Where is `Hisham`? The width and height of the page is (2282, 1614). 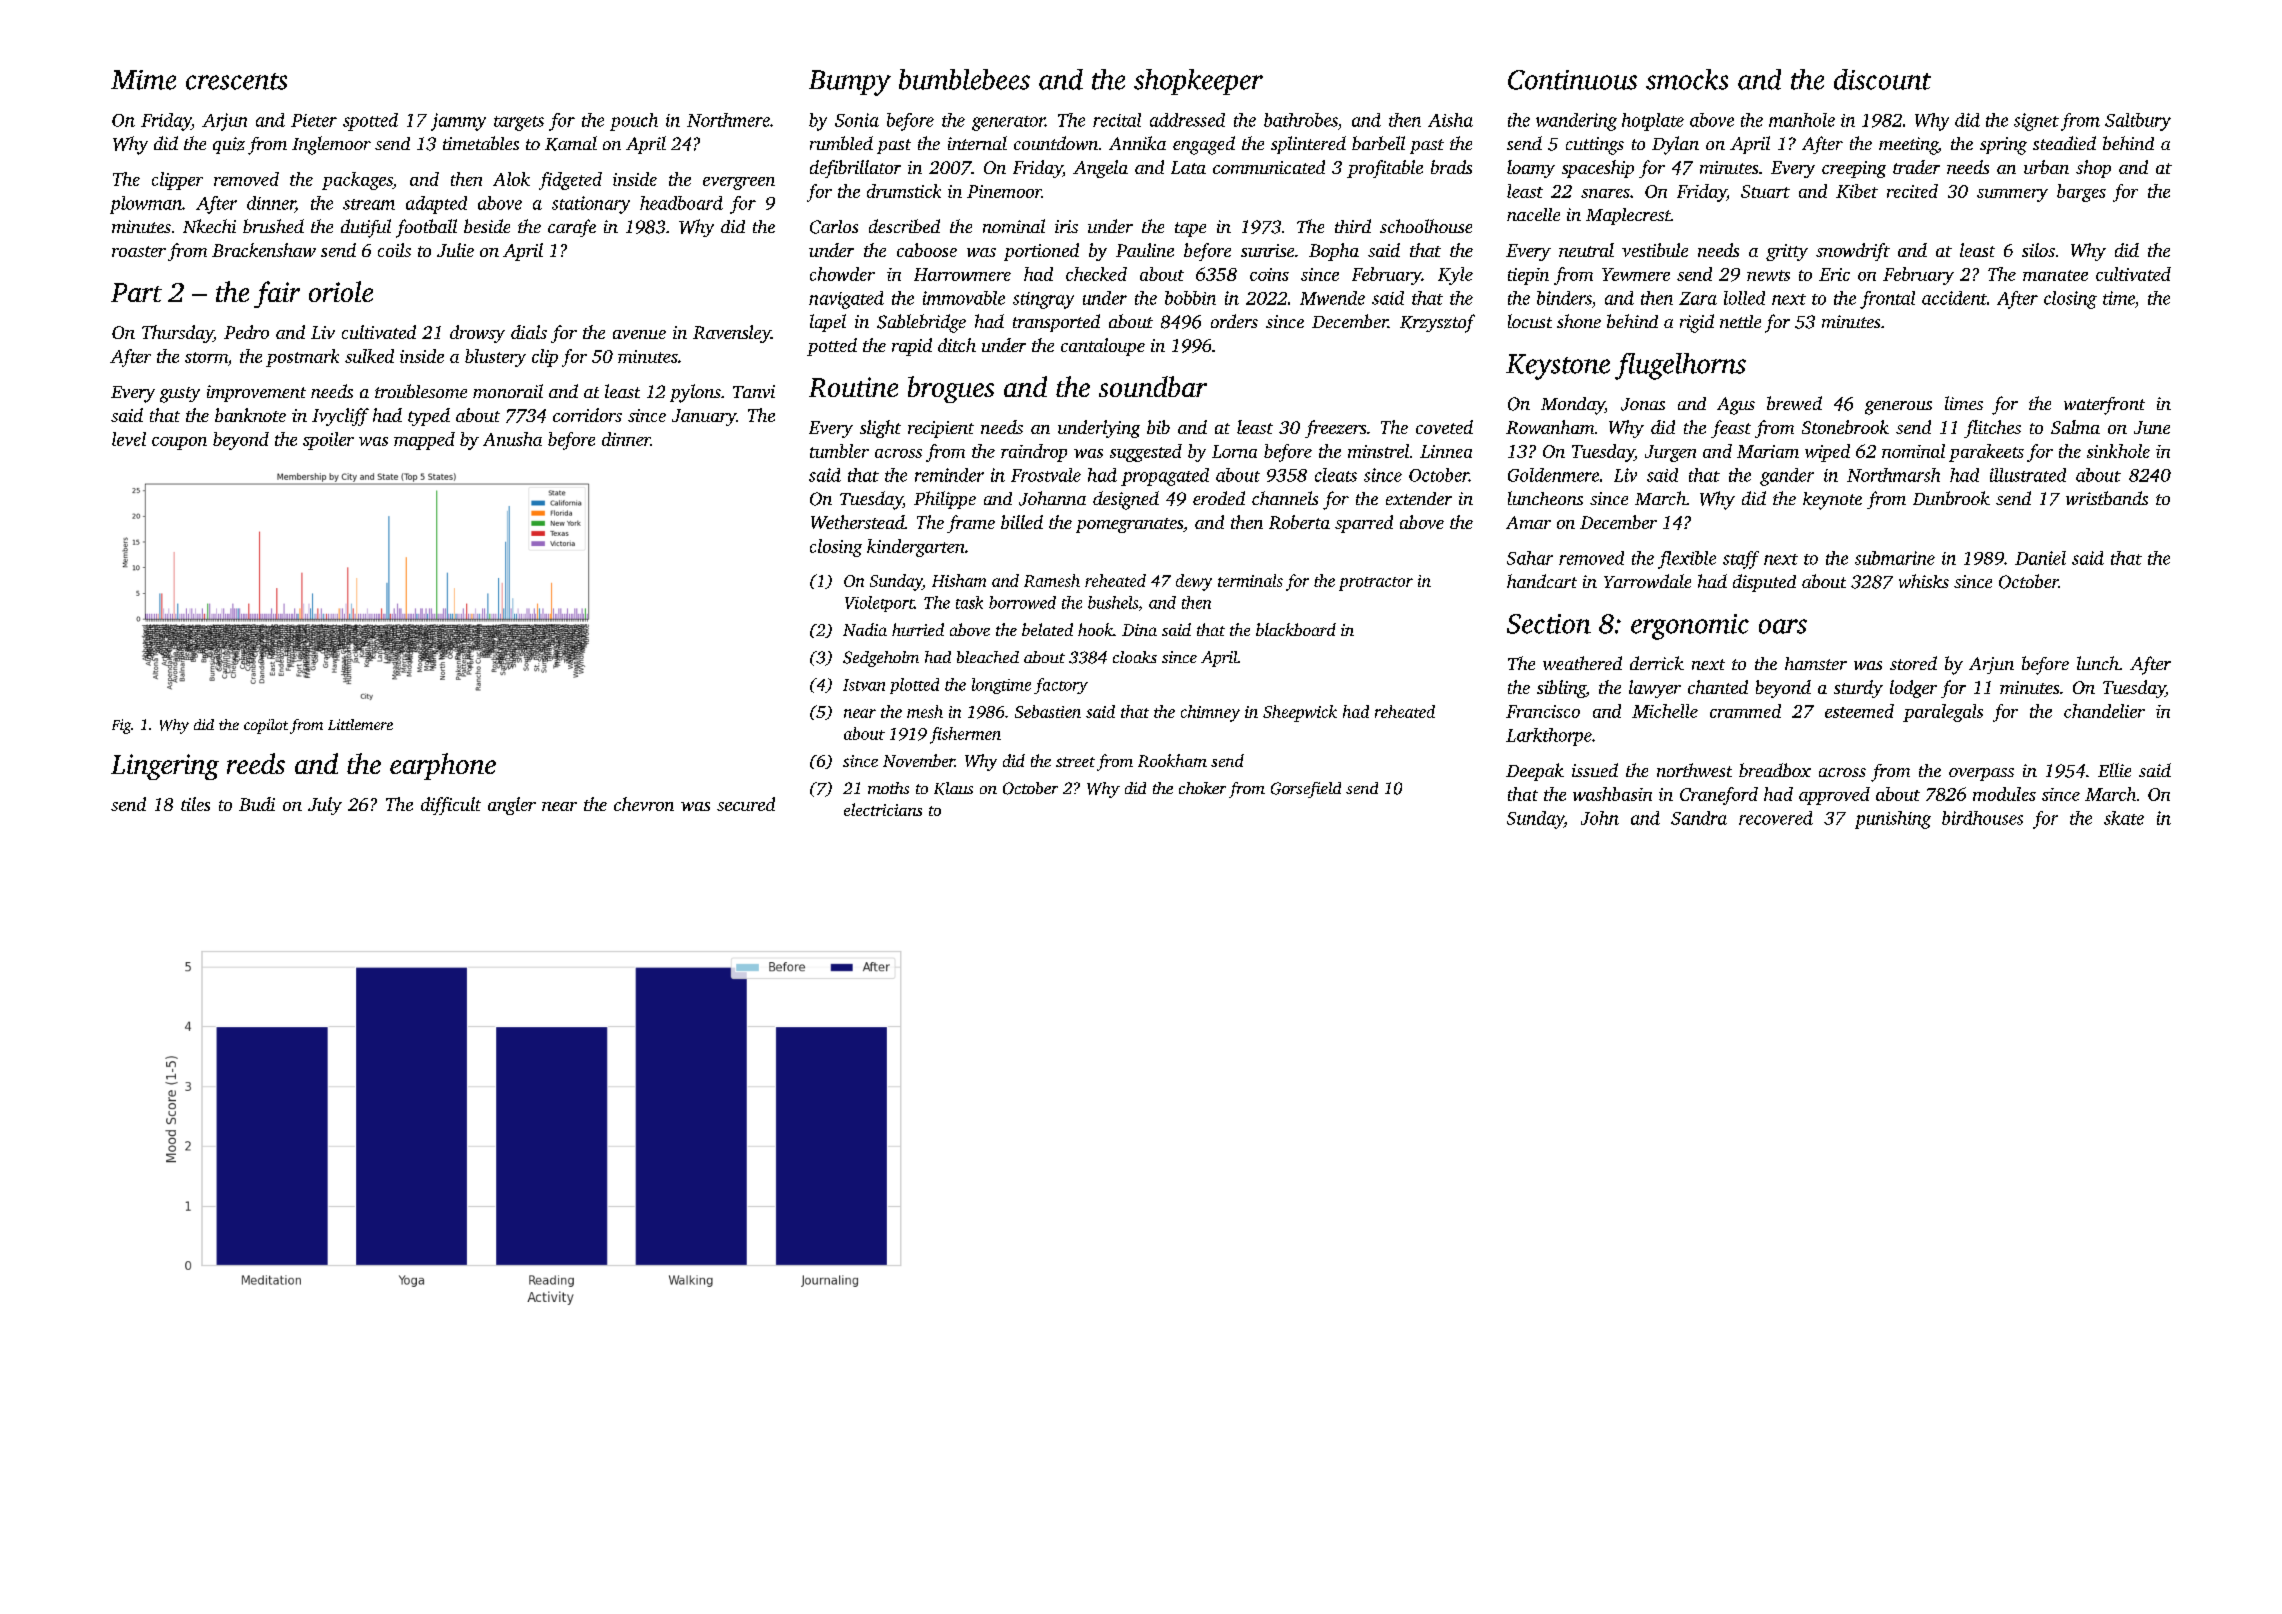
Hisham is located at coordinates (959, 580).
